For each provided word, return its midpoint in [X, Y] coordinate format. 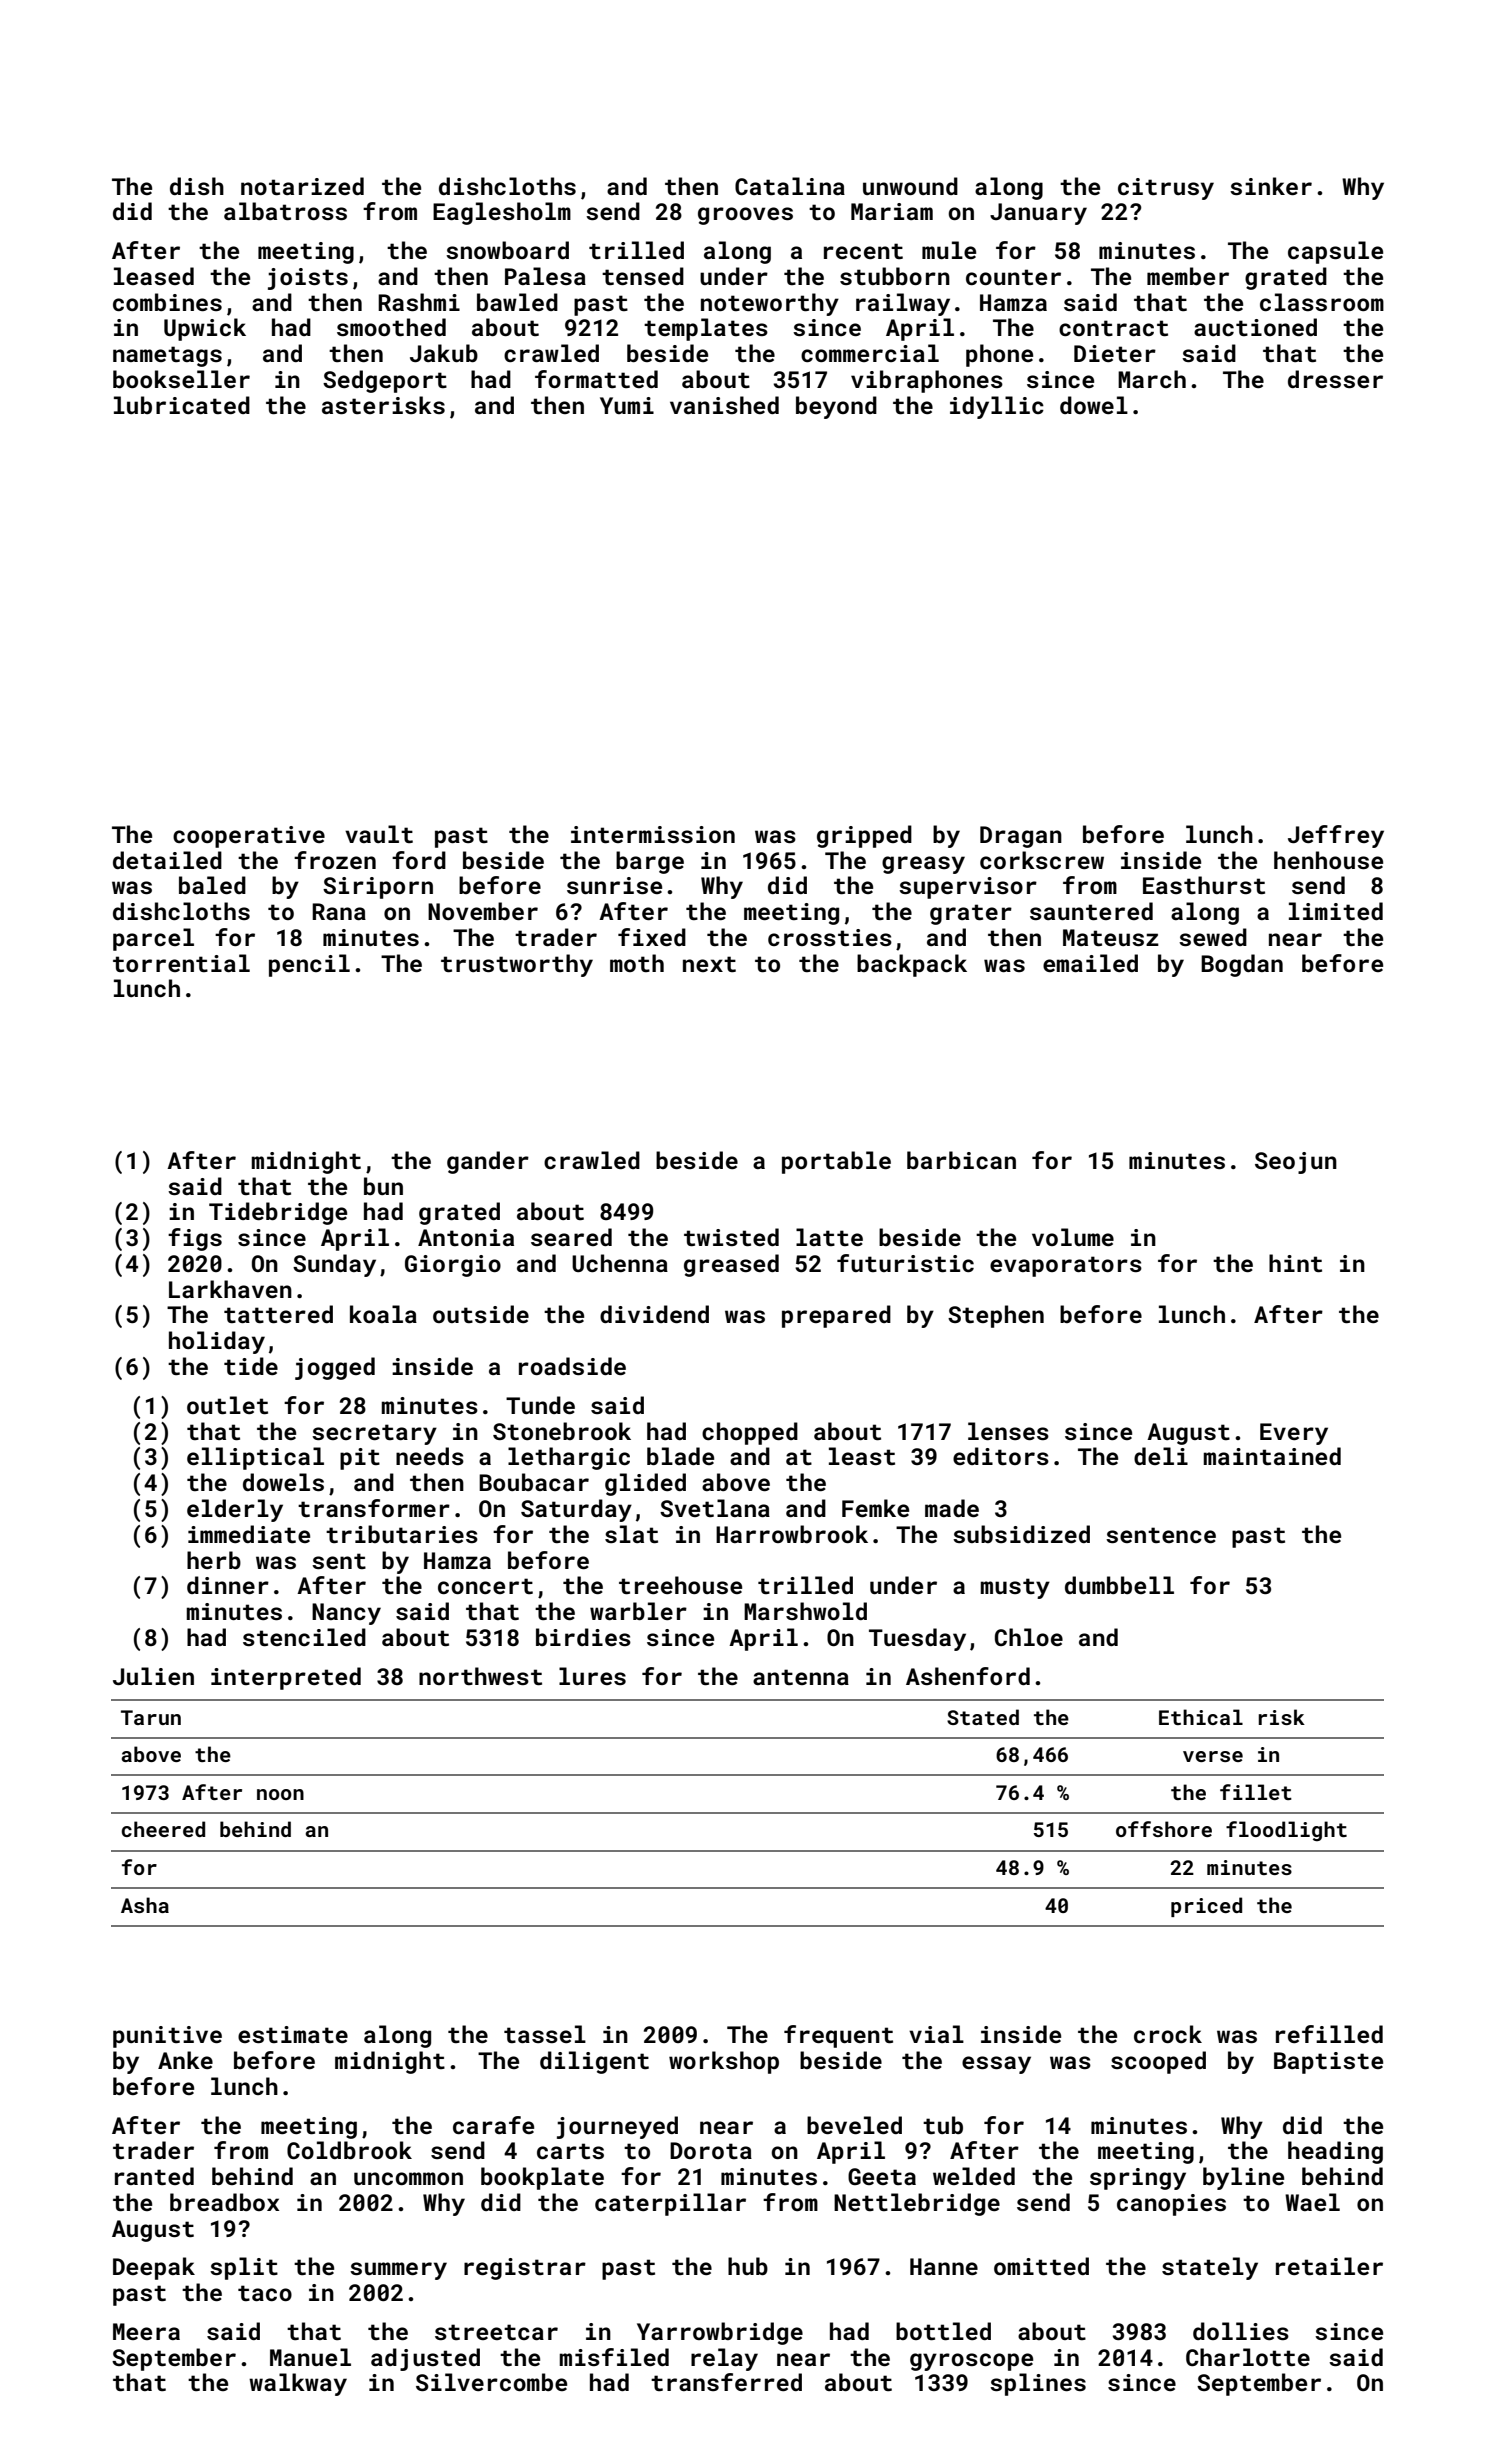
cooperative [249, 837]
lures [592, 1676]
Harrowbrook [792, 1534]
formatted [596, 379]
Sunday [334, 1265]
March [1152, 379]
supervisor [968, 888]
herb [214, 1560]
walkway [298, 2384]
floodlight [1286, 1831]
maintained [1272, 1456]
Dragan [1021, 837]
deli [1161, 1456]
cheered [163, 1829]
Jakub [444, 353]
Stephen [996, 1316]
